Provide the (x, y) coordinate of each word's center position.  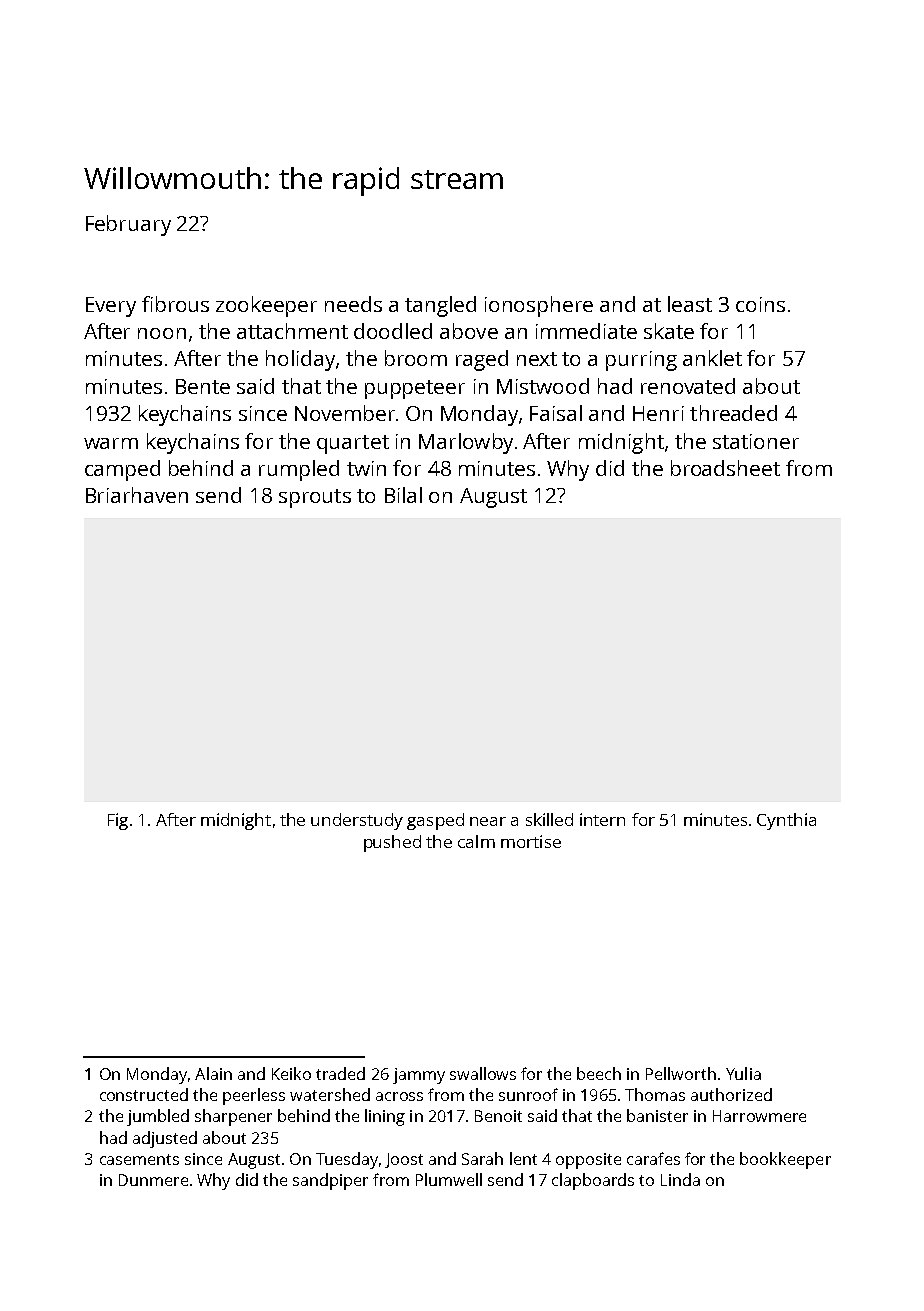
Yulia (743, 1073)
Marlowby (466, 443)
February (128, 225)
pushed (392, 843)
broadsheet (725, 468)
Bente (203, 386)
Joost (404, 1160)
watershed (330, 1094)
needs (353, 304)
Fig (118, 821)
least (690, 304)
